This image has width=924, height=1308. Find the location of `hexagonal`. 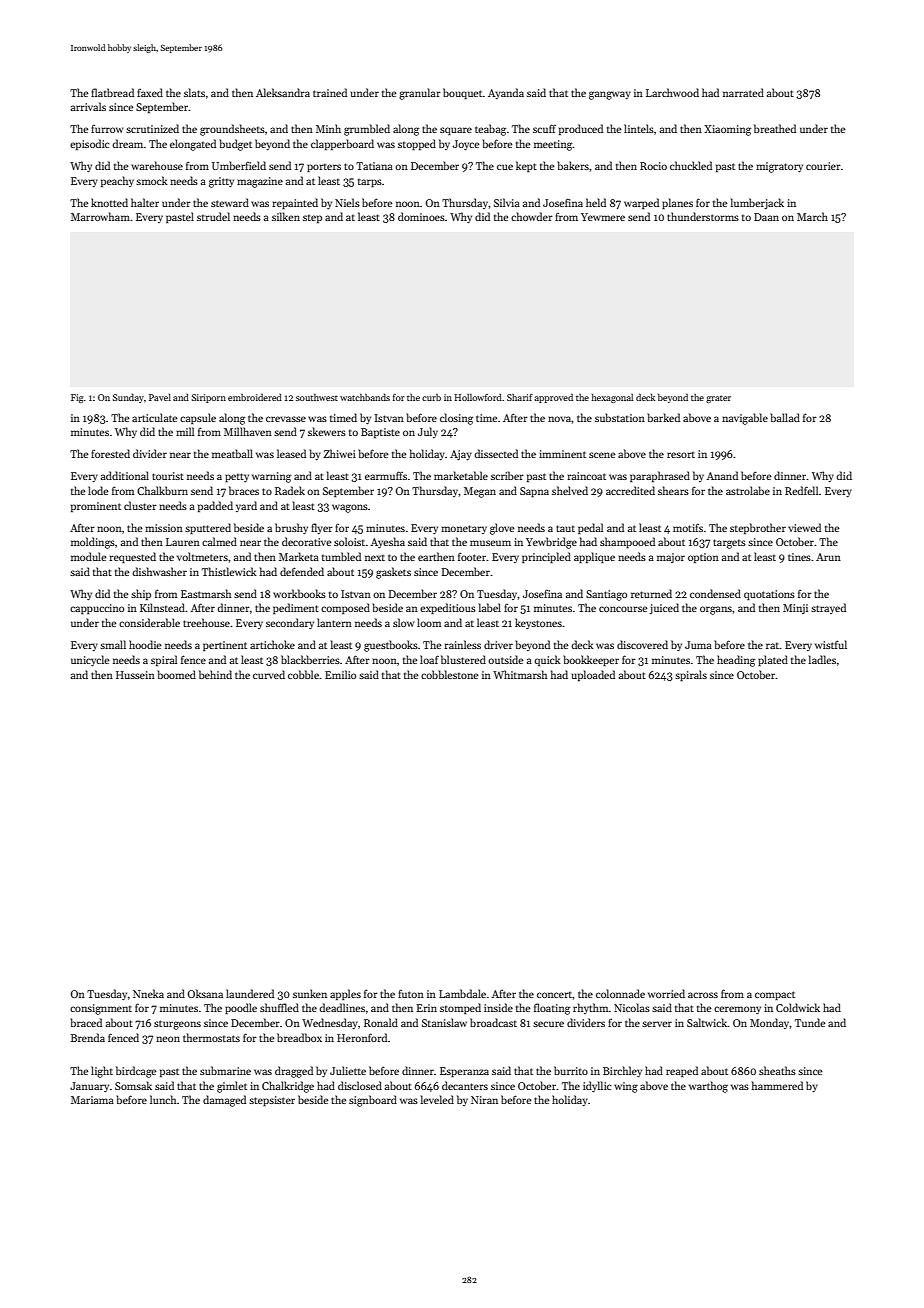

hexagonal is located at coordinates (612, 398).
